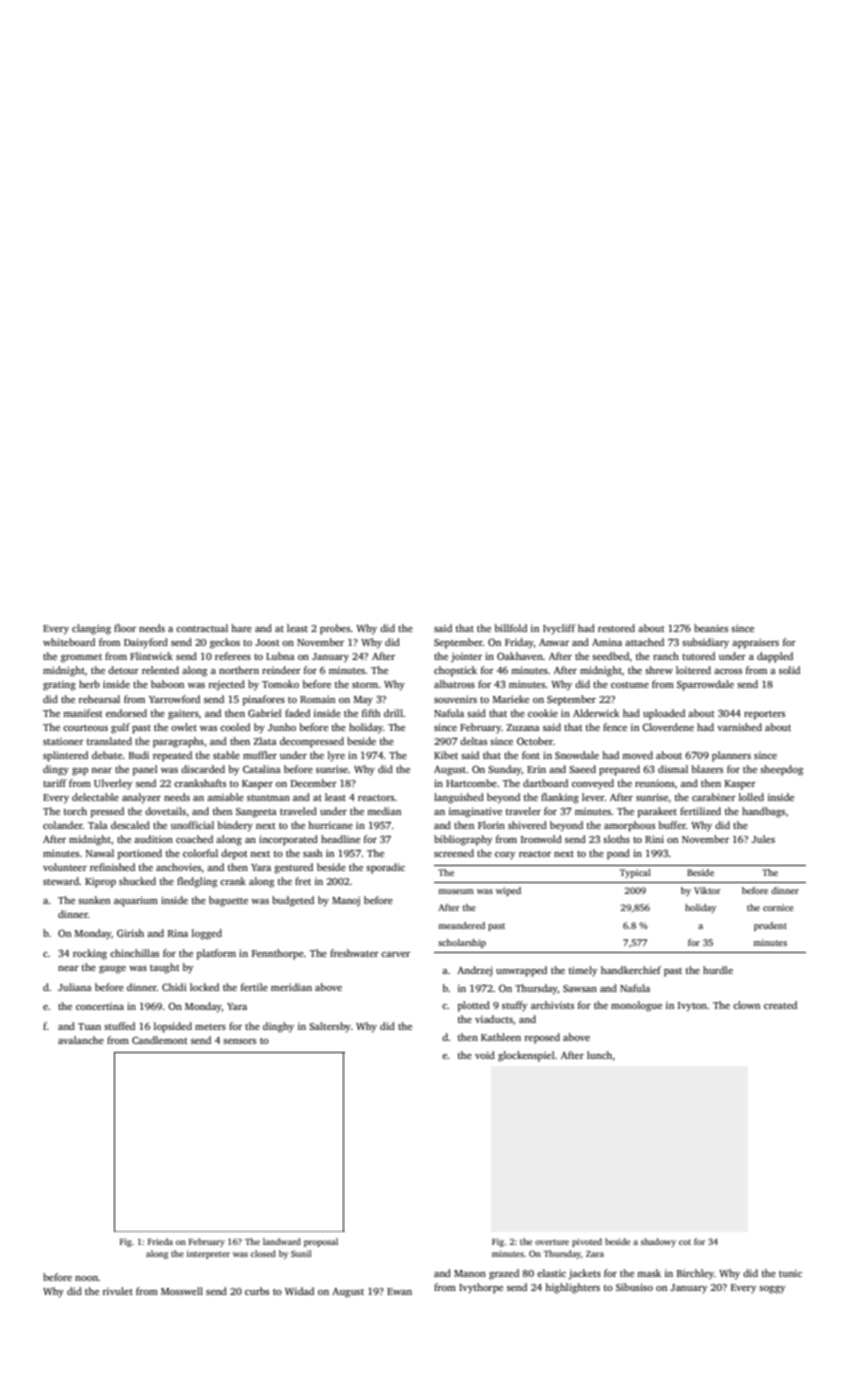 The width and height of the document is (849, 1400). What do you see at coordinates (664, 714) in the document?
I see `uploaded` at bounding box center [664, 714].
